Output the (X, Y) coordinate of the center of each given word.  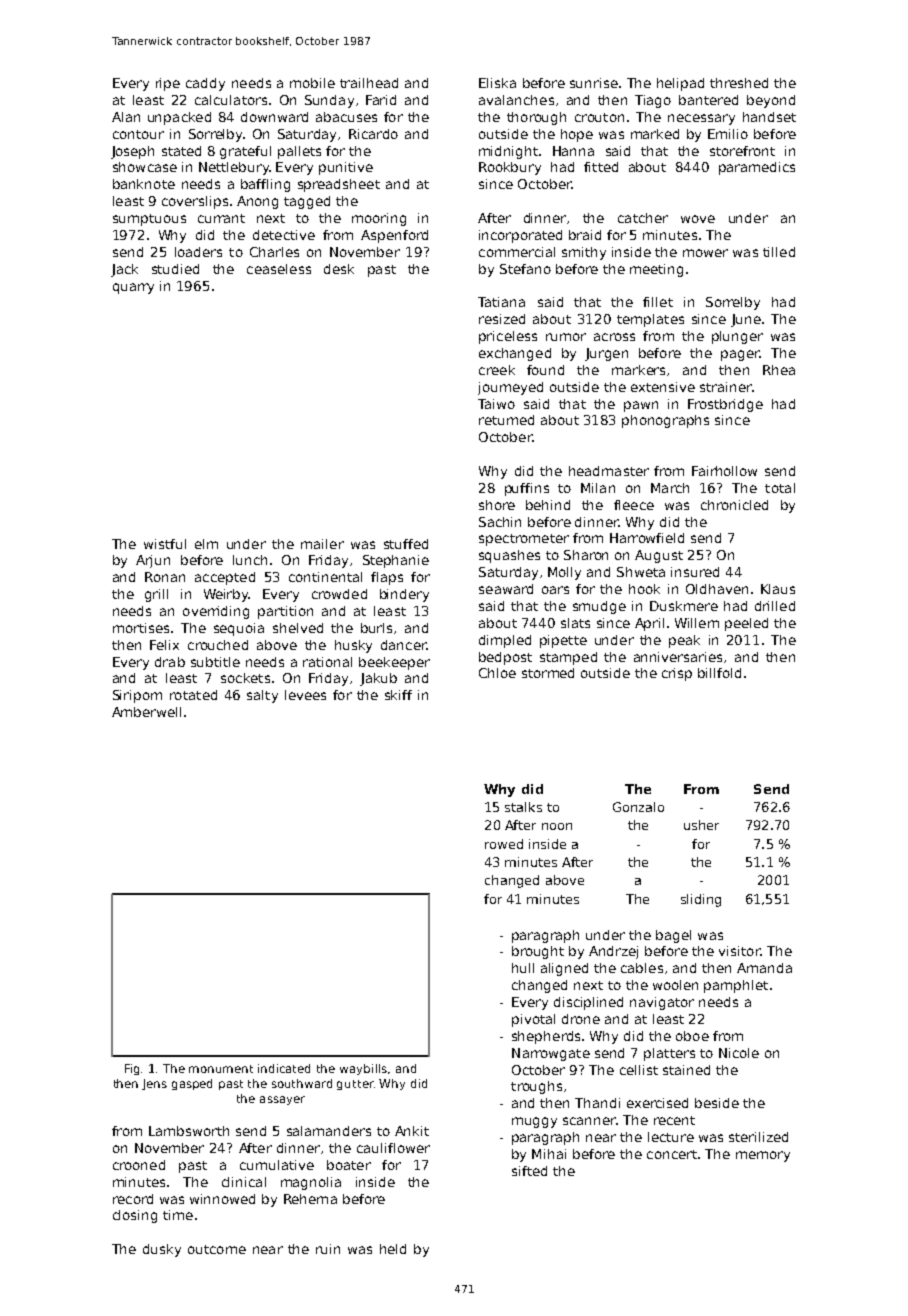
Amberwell (146, 712)
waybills (363, 1069)
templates (650, 320)
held (393, 1249)
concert (672, 1154)
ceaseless (279, 269)
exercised (657, 1103)
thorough (536, 118)
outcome (217, 1249)
